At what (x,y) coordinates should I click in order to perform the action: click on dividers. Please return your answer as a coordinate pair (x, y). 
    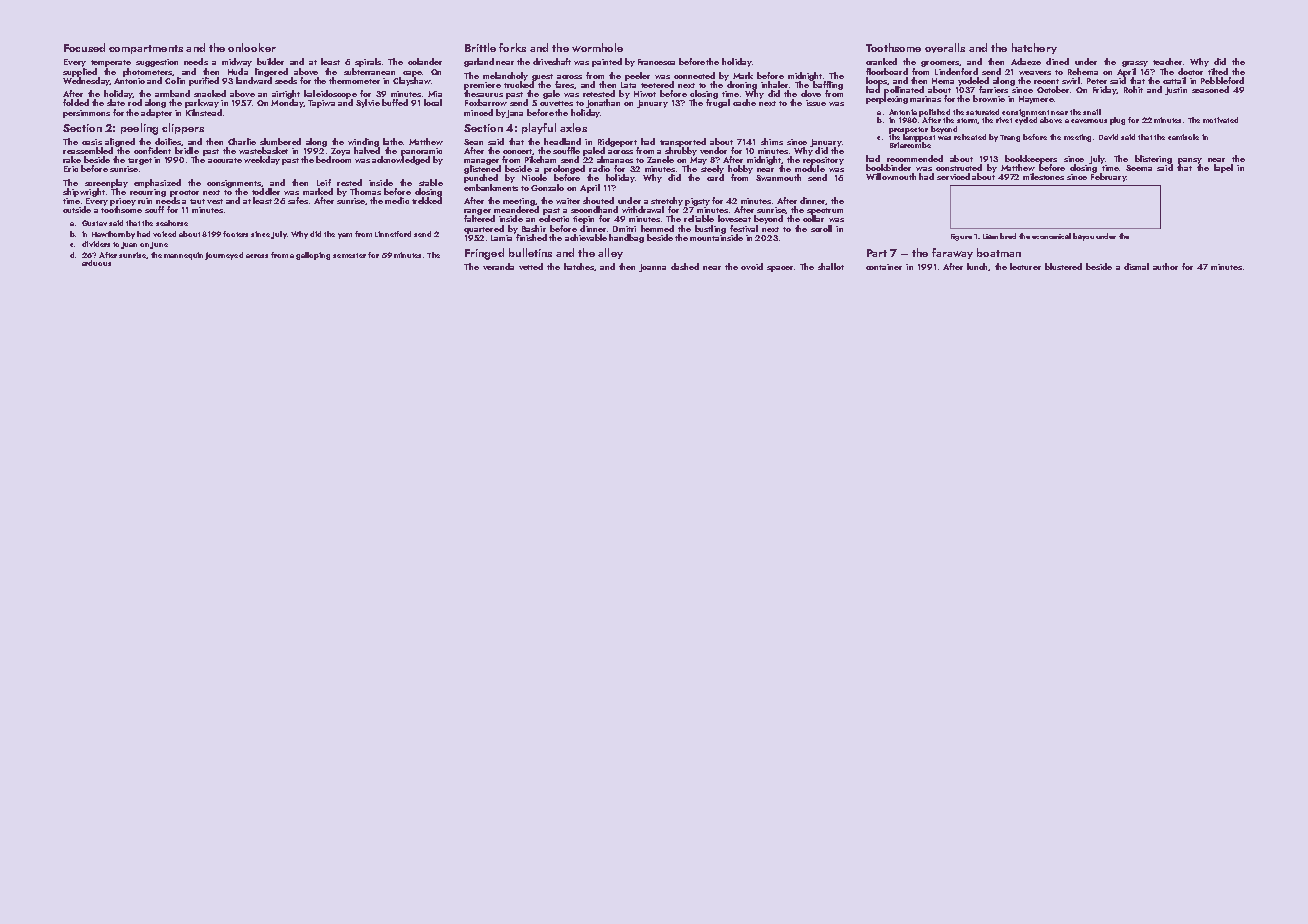
    Looking at the image, I should click on (96, 244).
